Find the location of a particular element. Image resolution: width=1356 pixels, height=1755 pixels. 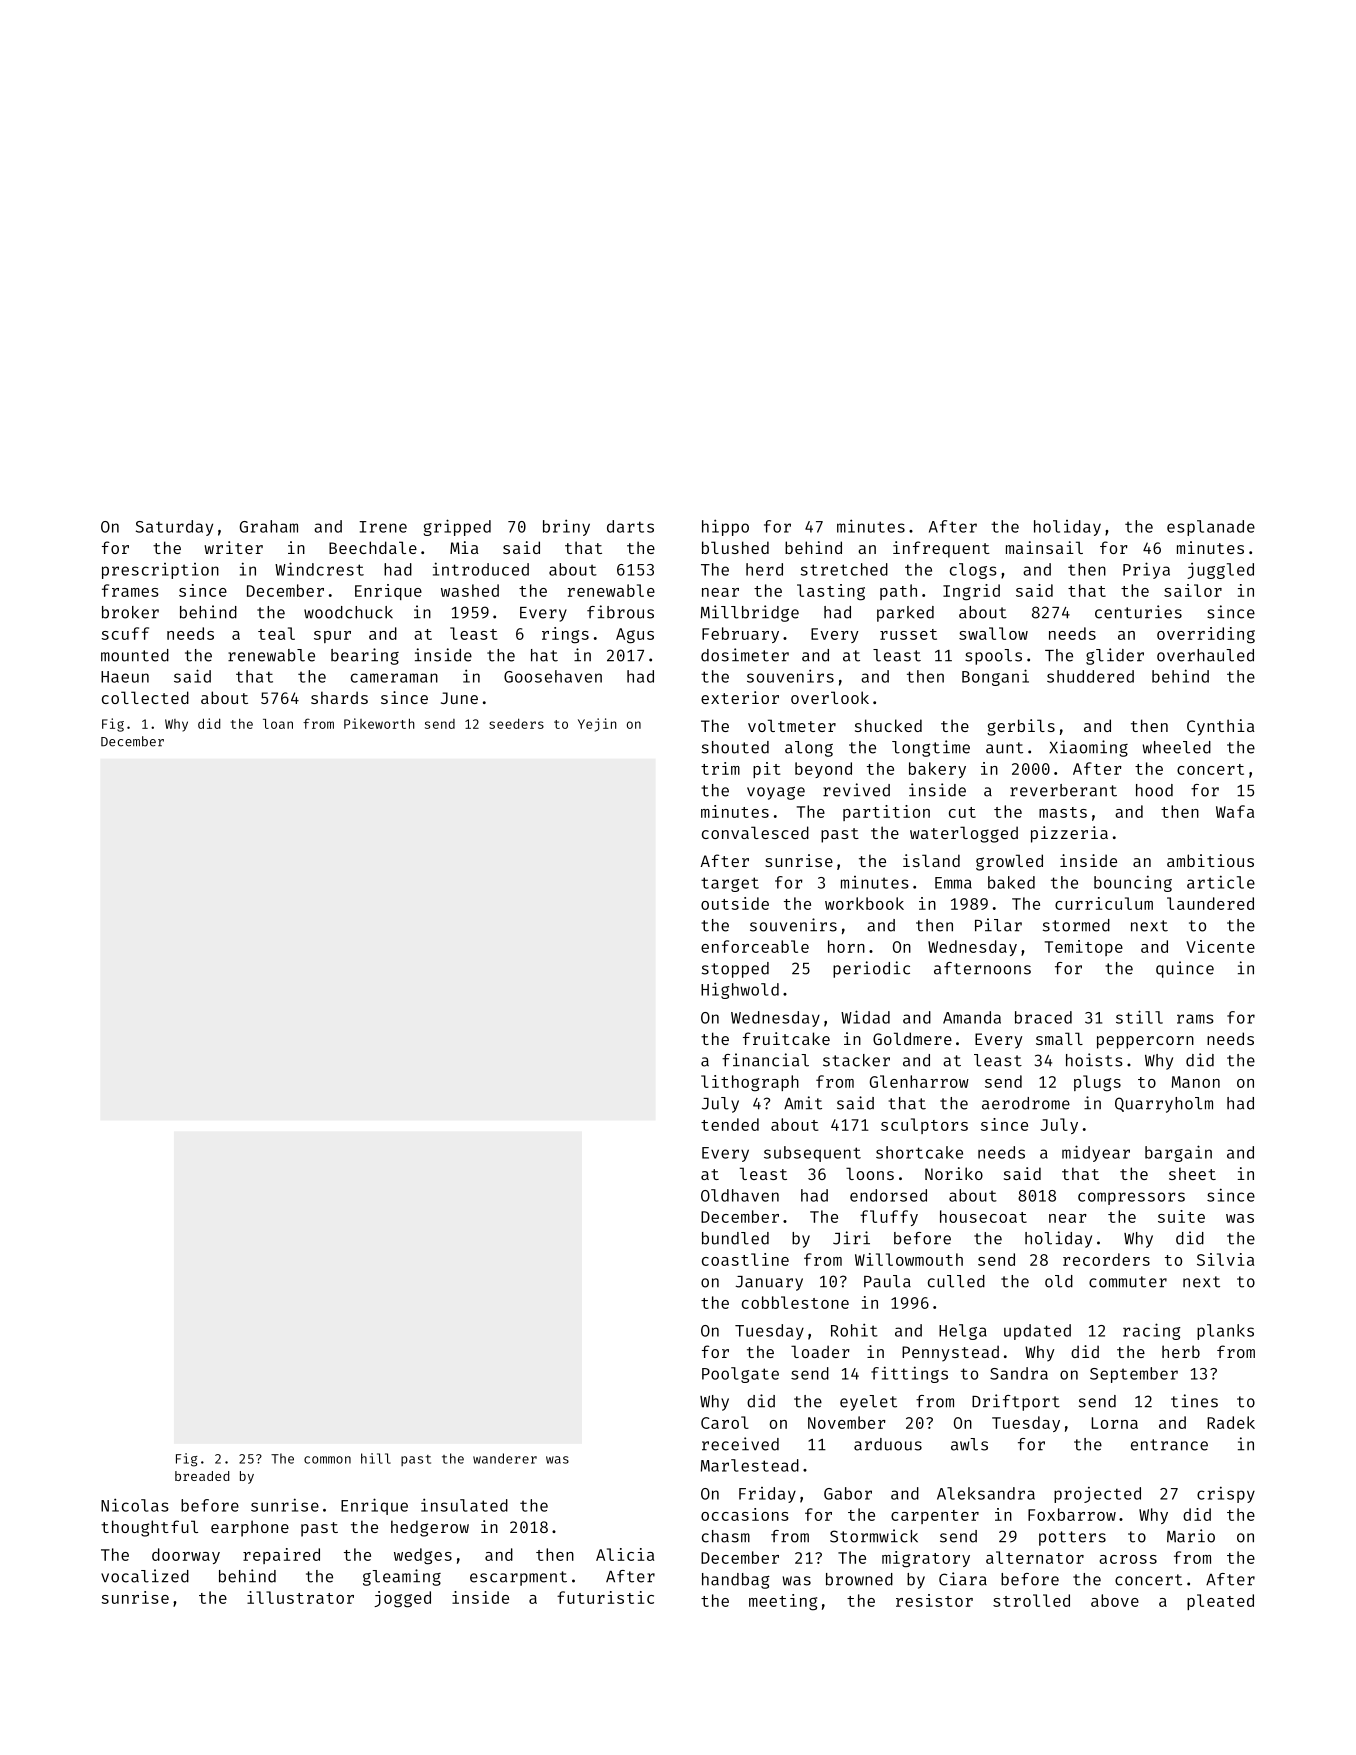

meeting is located at coordinates (783, 1602).
